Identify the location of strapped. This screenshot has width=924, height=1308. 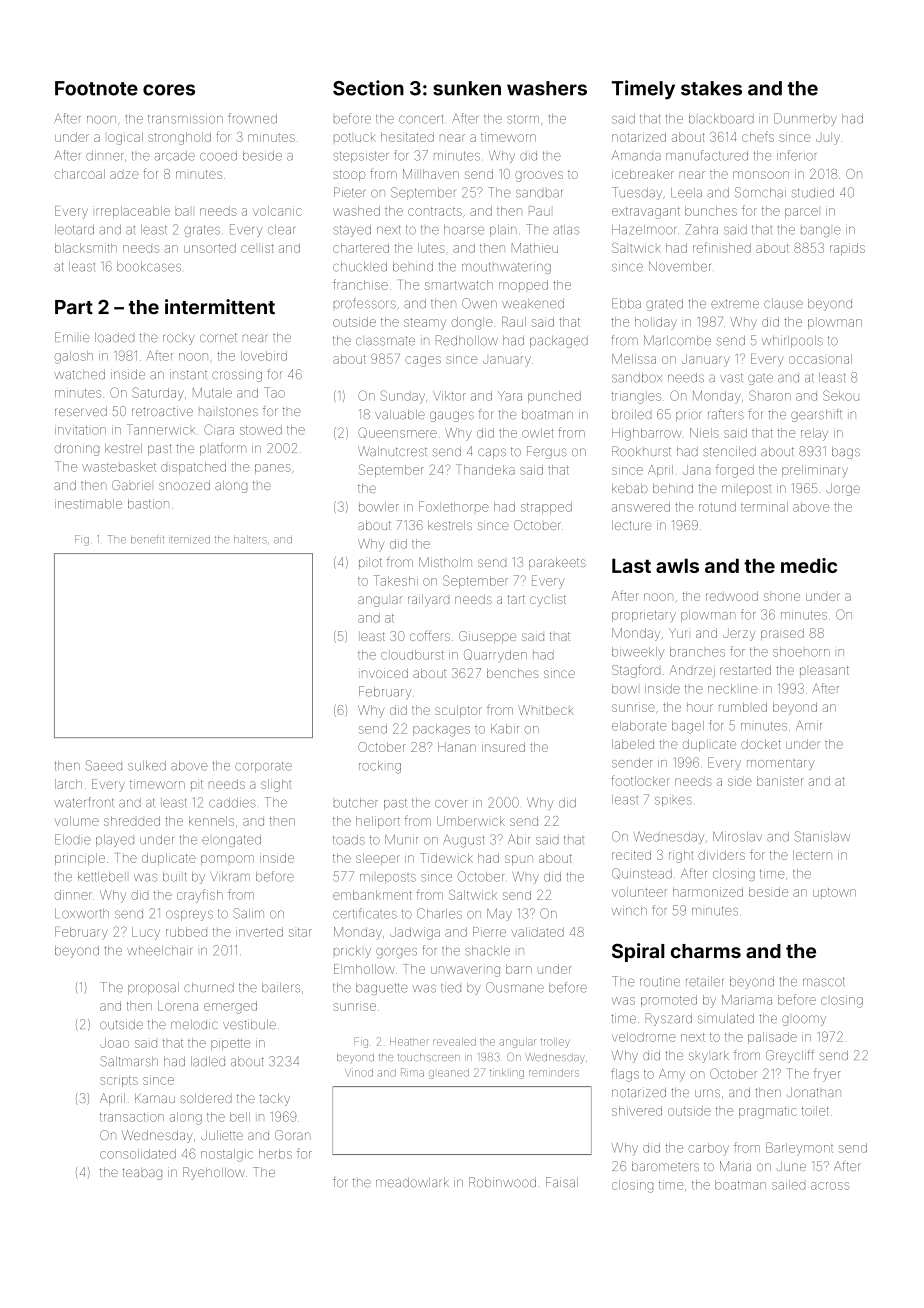
(546, 508).
